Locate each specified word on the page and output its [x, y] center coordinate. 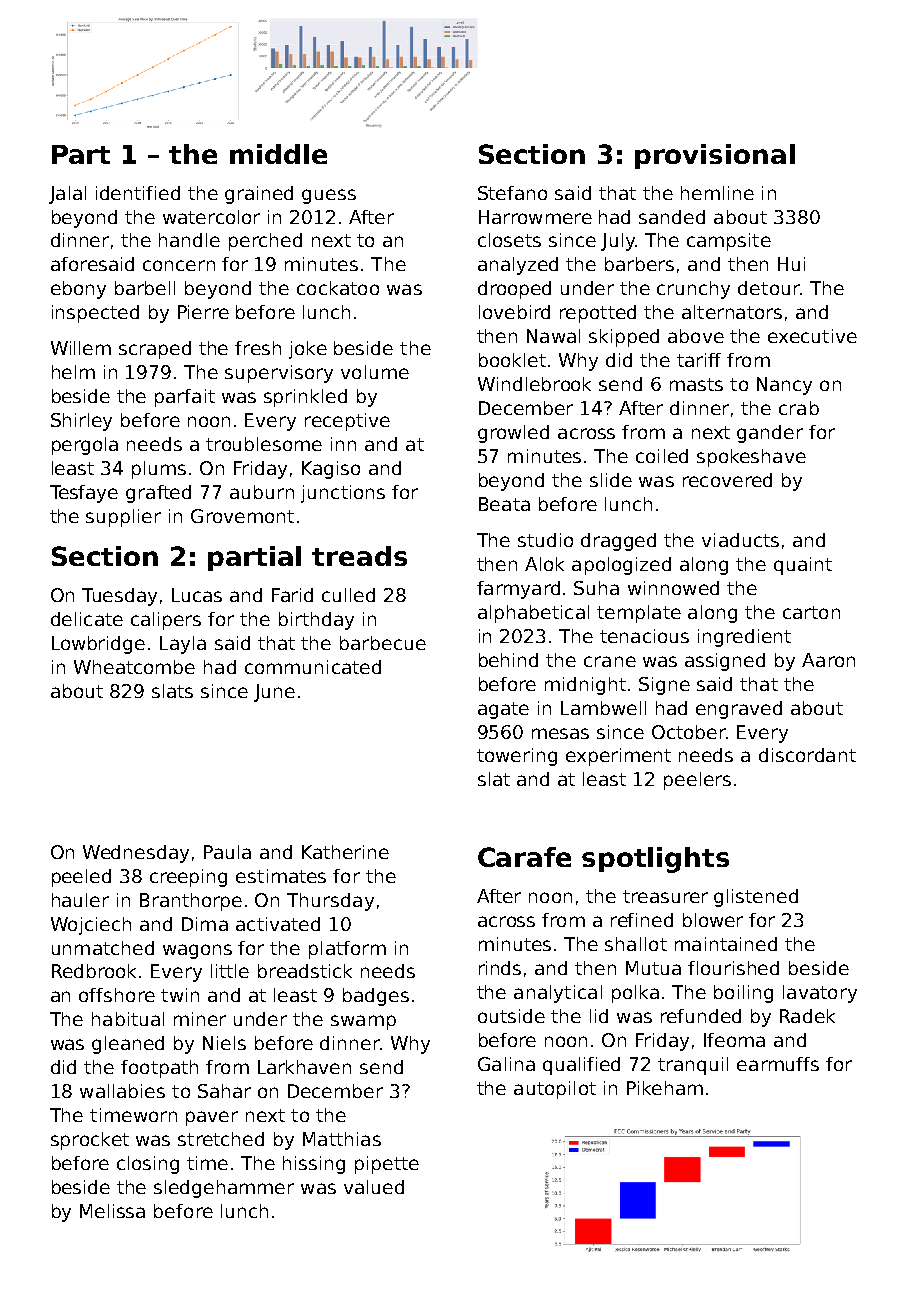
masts [696, 384]
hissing [314, 1165]
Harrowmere [535, 217]
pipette [387, 1165]
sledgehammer [224, 1189]
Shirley [81, 422]
